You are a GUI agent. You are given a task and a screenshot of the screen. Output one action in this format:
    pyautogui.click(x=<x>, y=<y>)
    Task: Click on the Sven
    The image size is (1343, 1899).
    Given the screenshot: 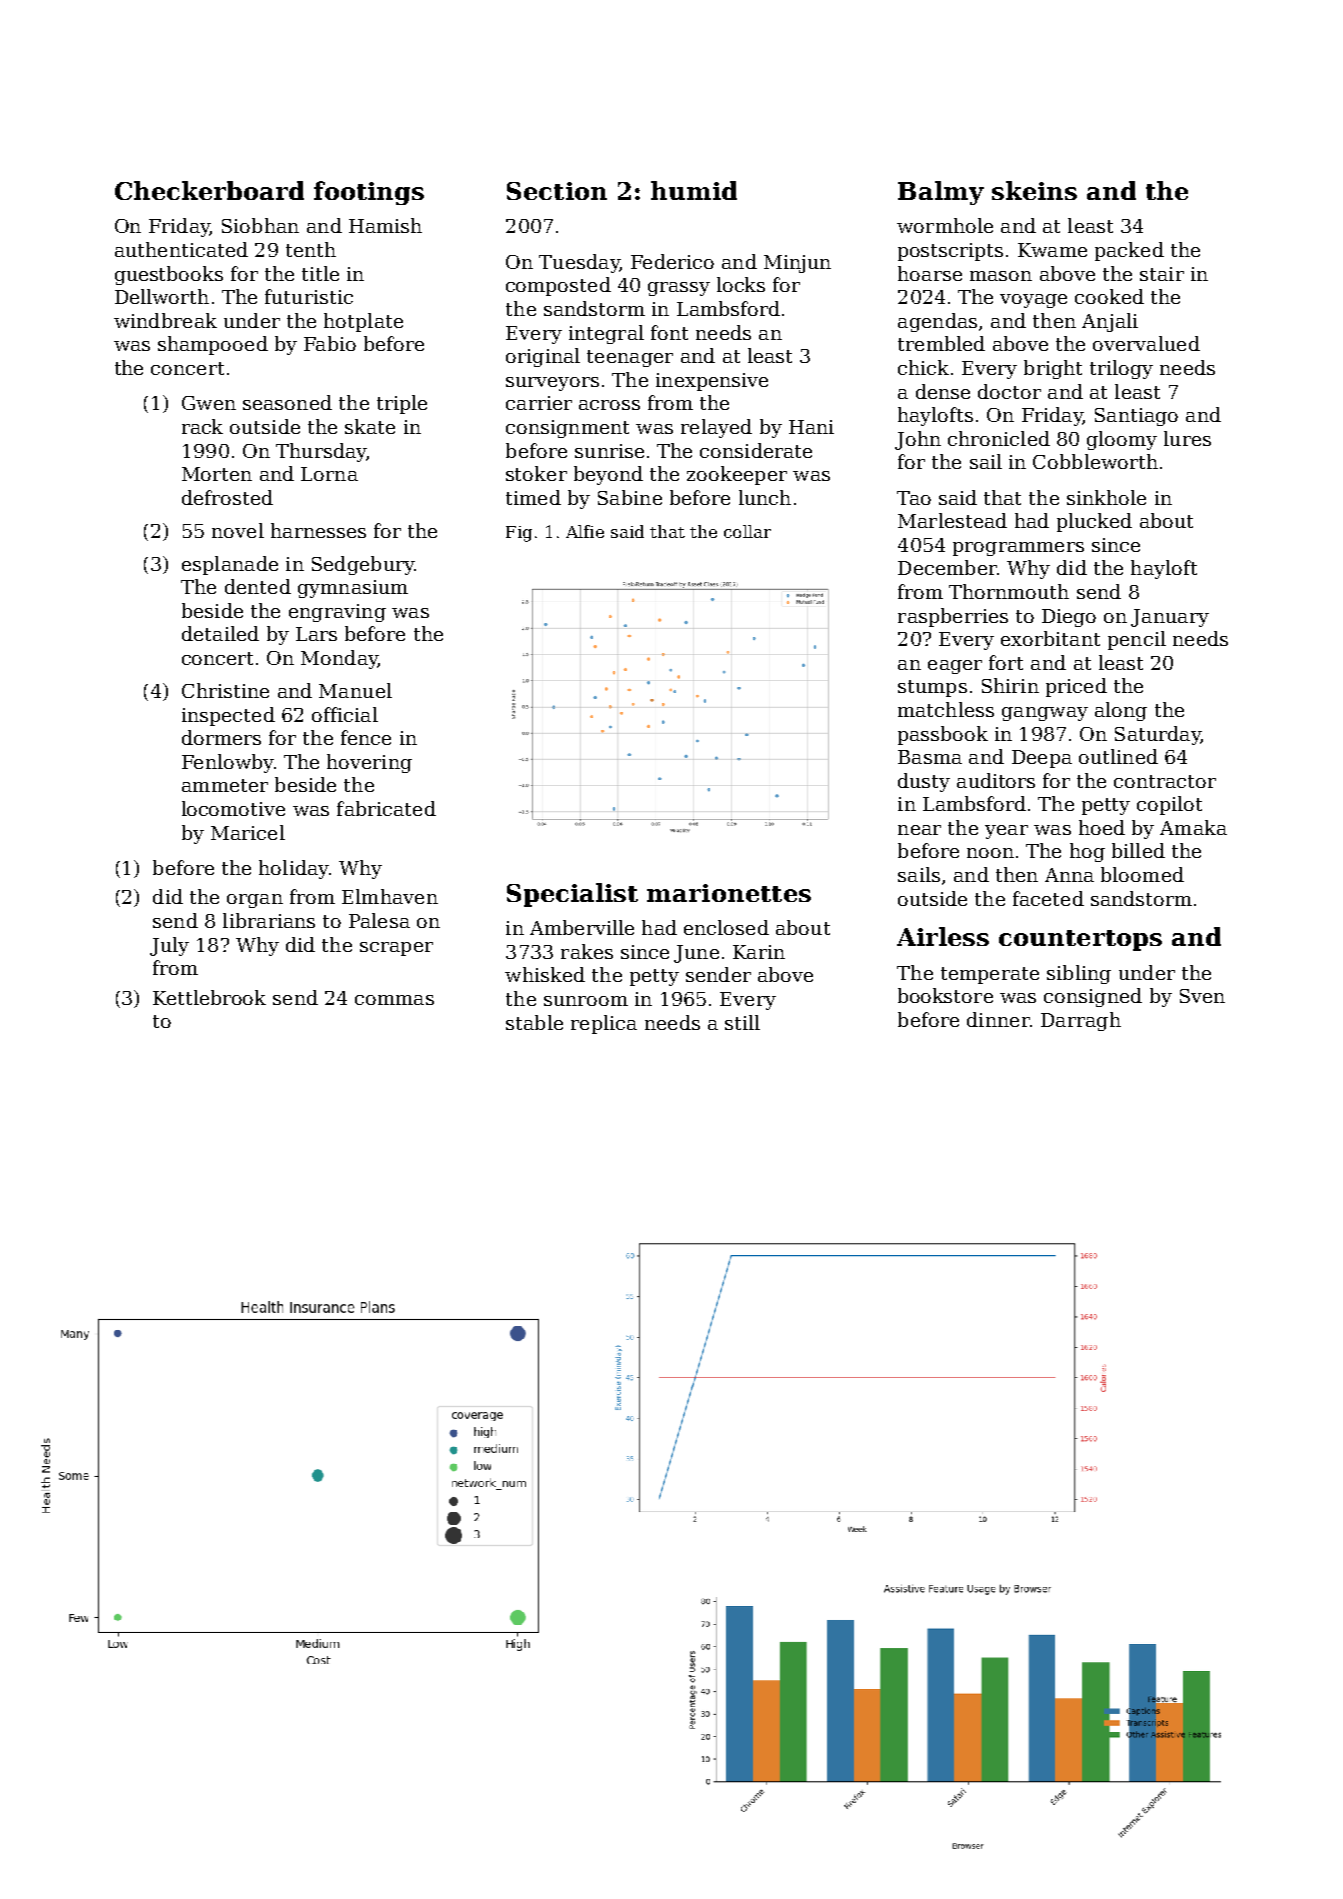 What is the action you would take?
    pyautogui.click(x=1202, y=996)
